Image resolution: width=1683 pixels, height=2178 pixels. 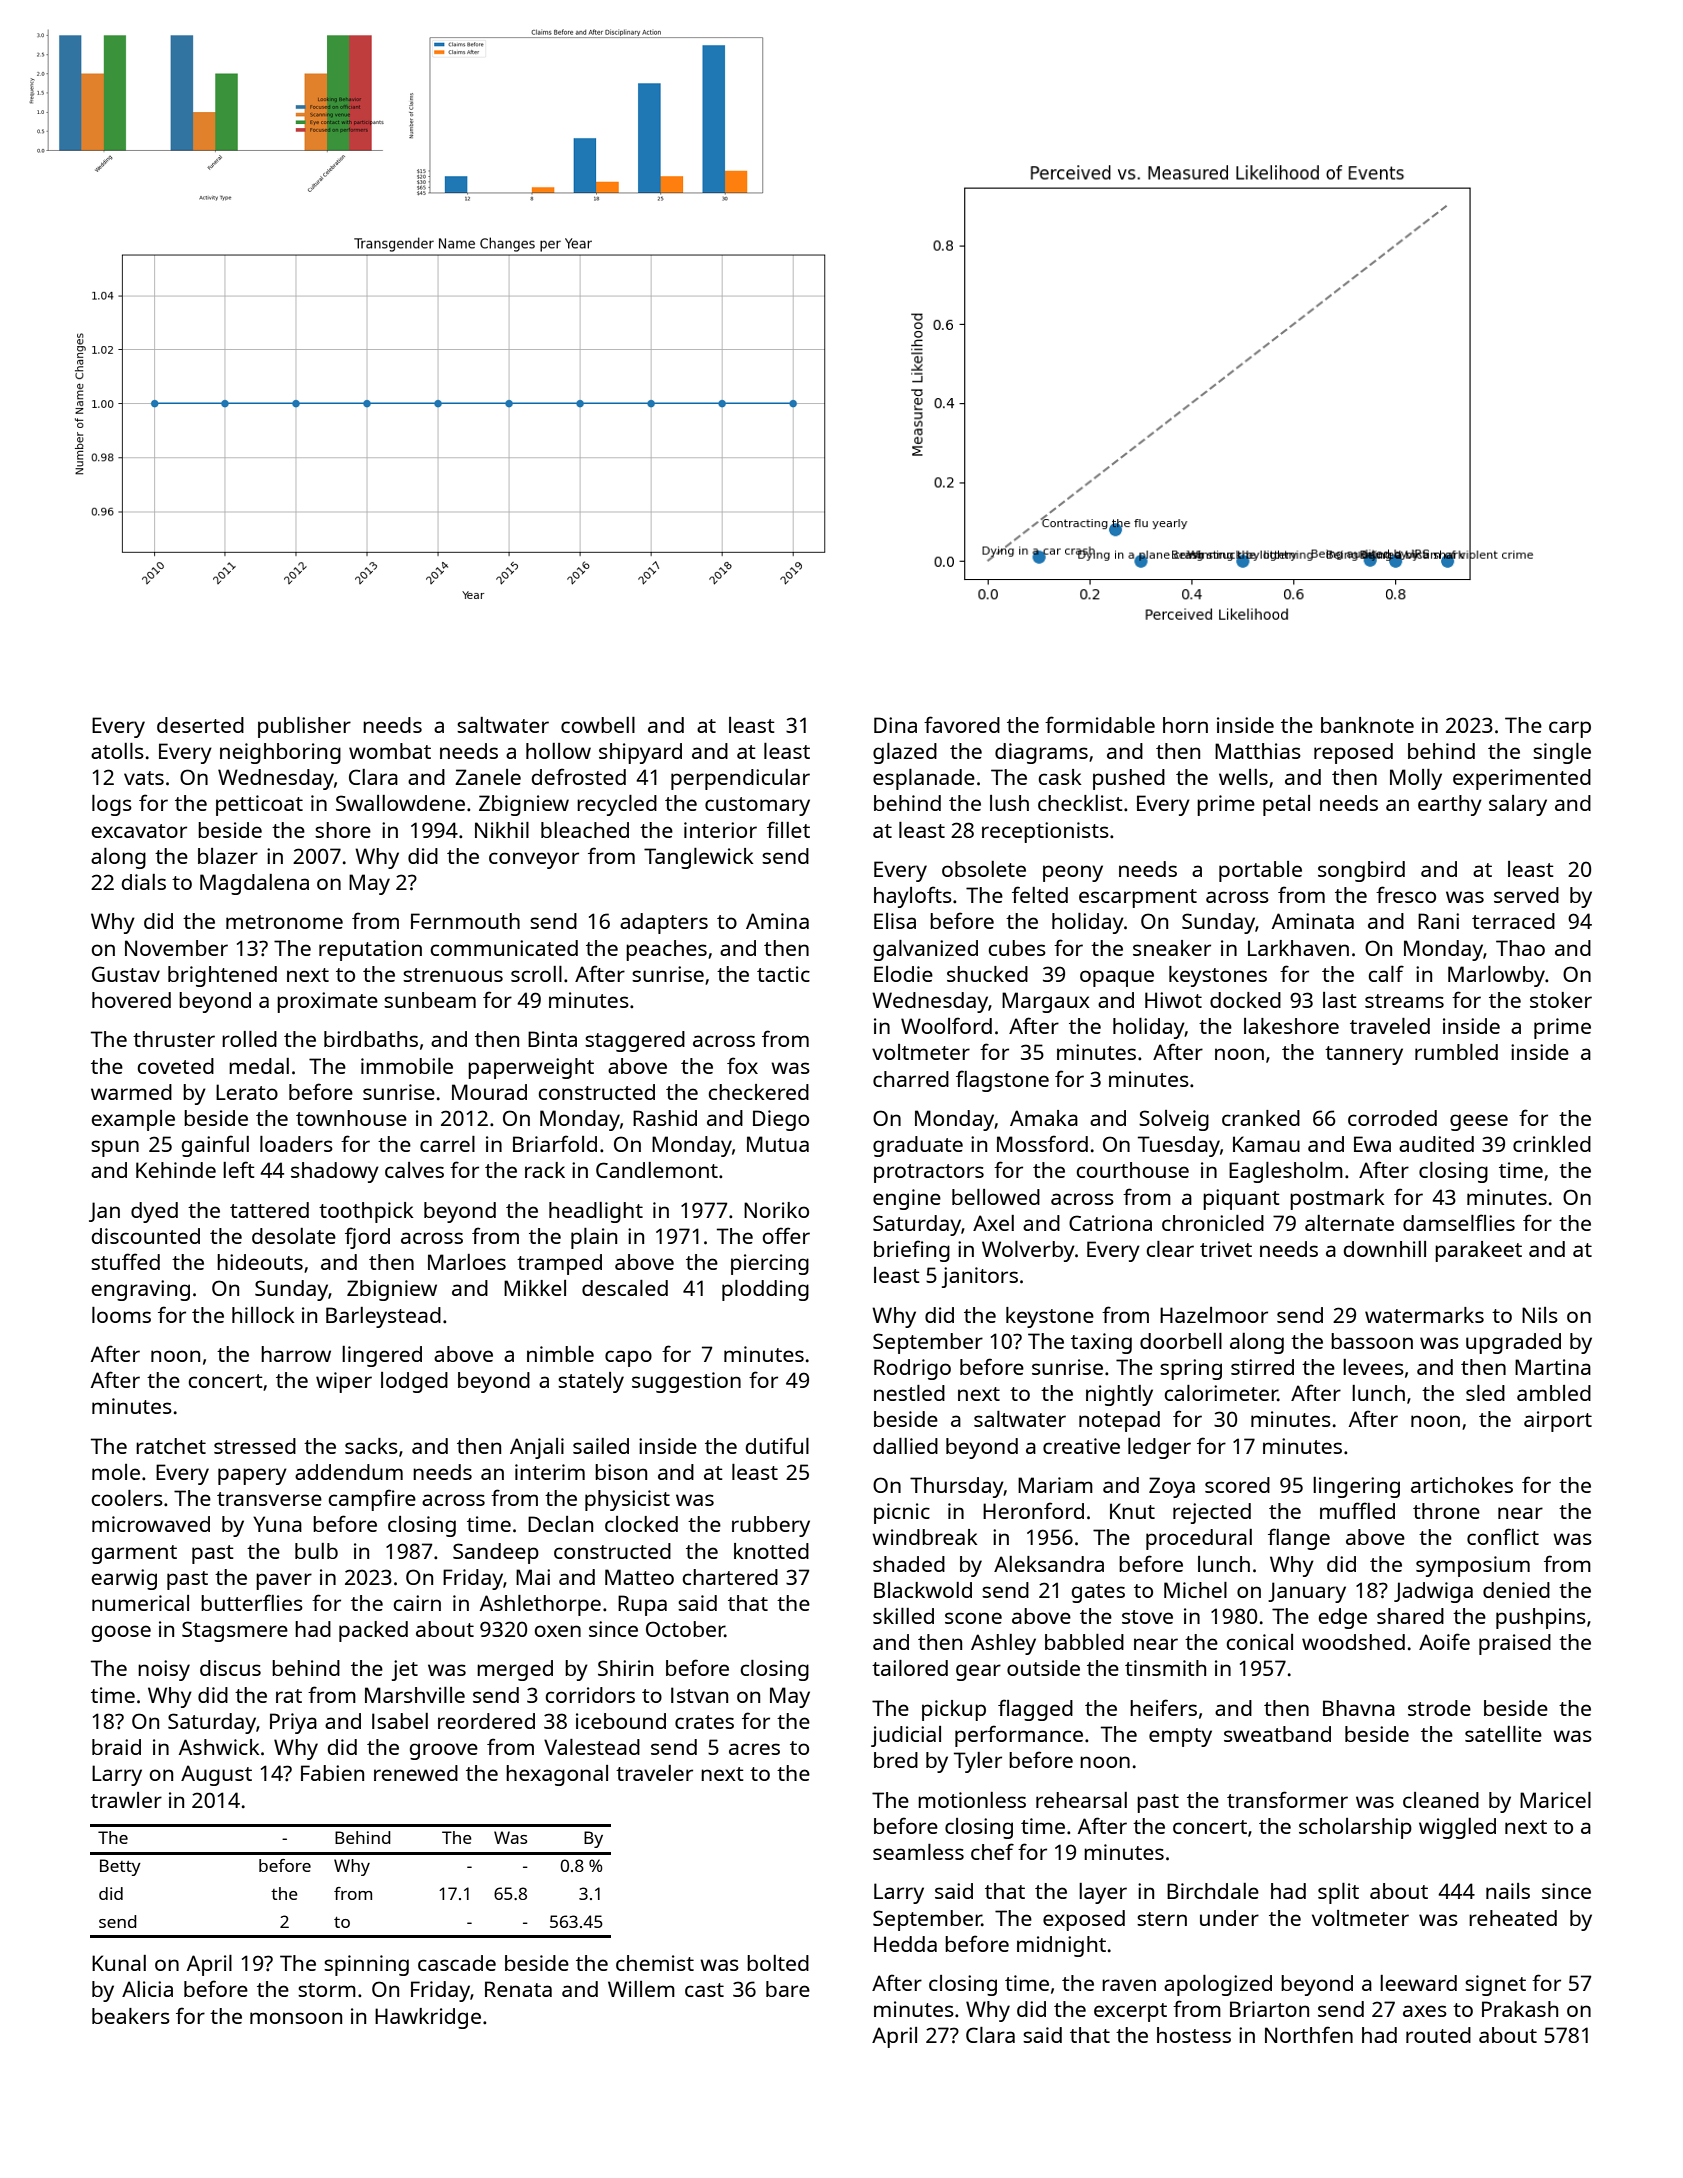 What do you see at coordinates (296, 2018) in the image?
I see `monsoon` at bounding box center [296, 2018].
